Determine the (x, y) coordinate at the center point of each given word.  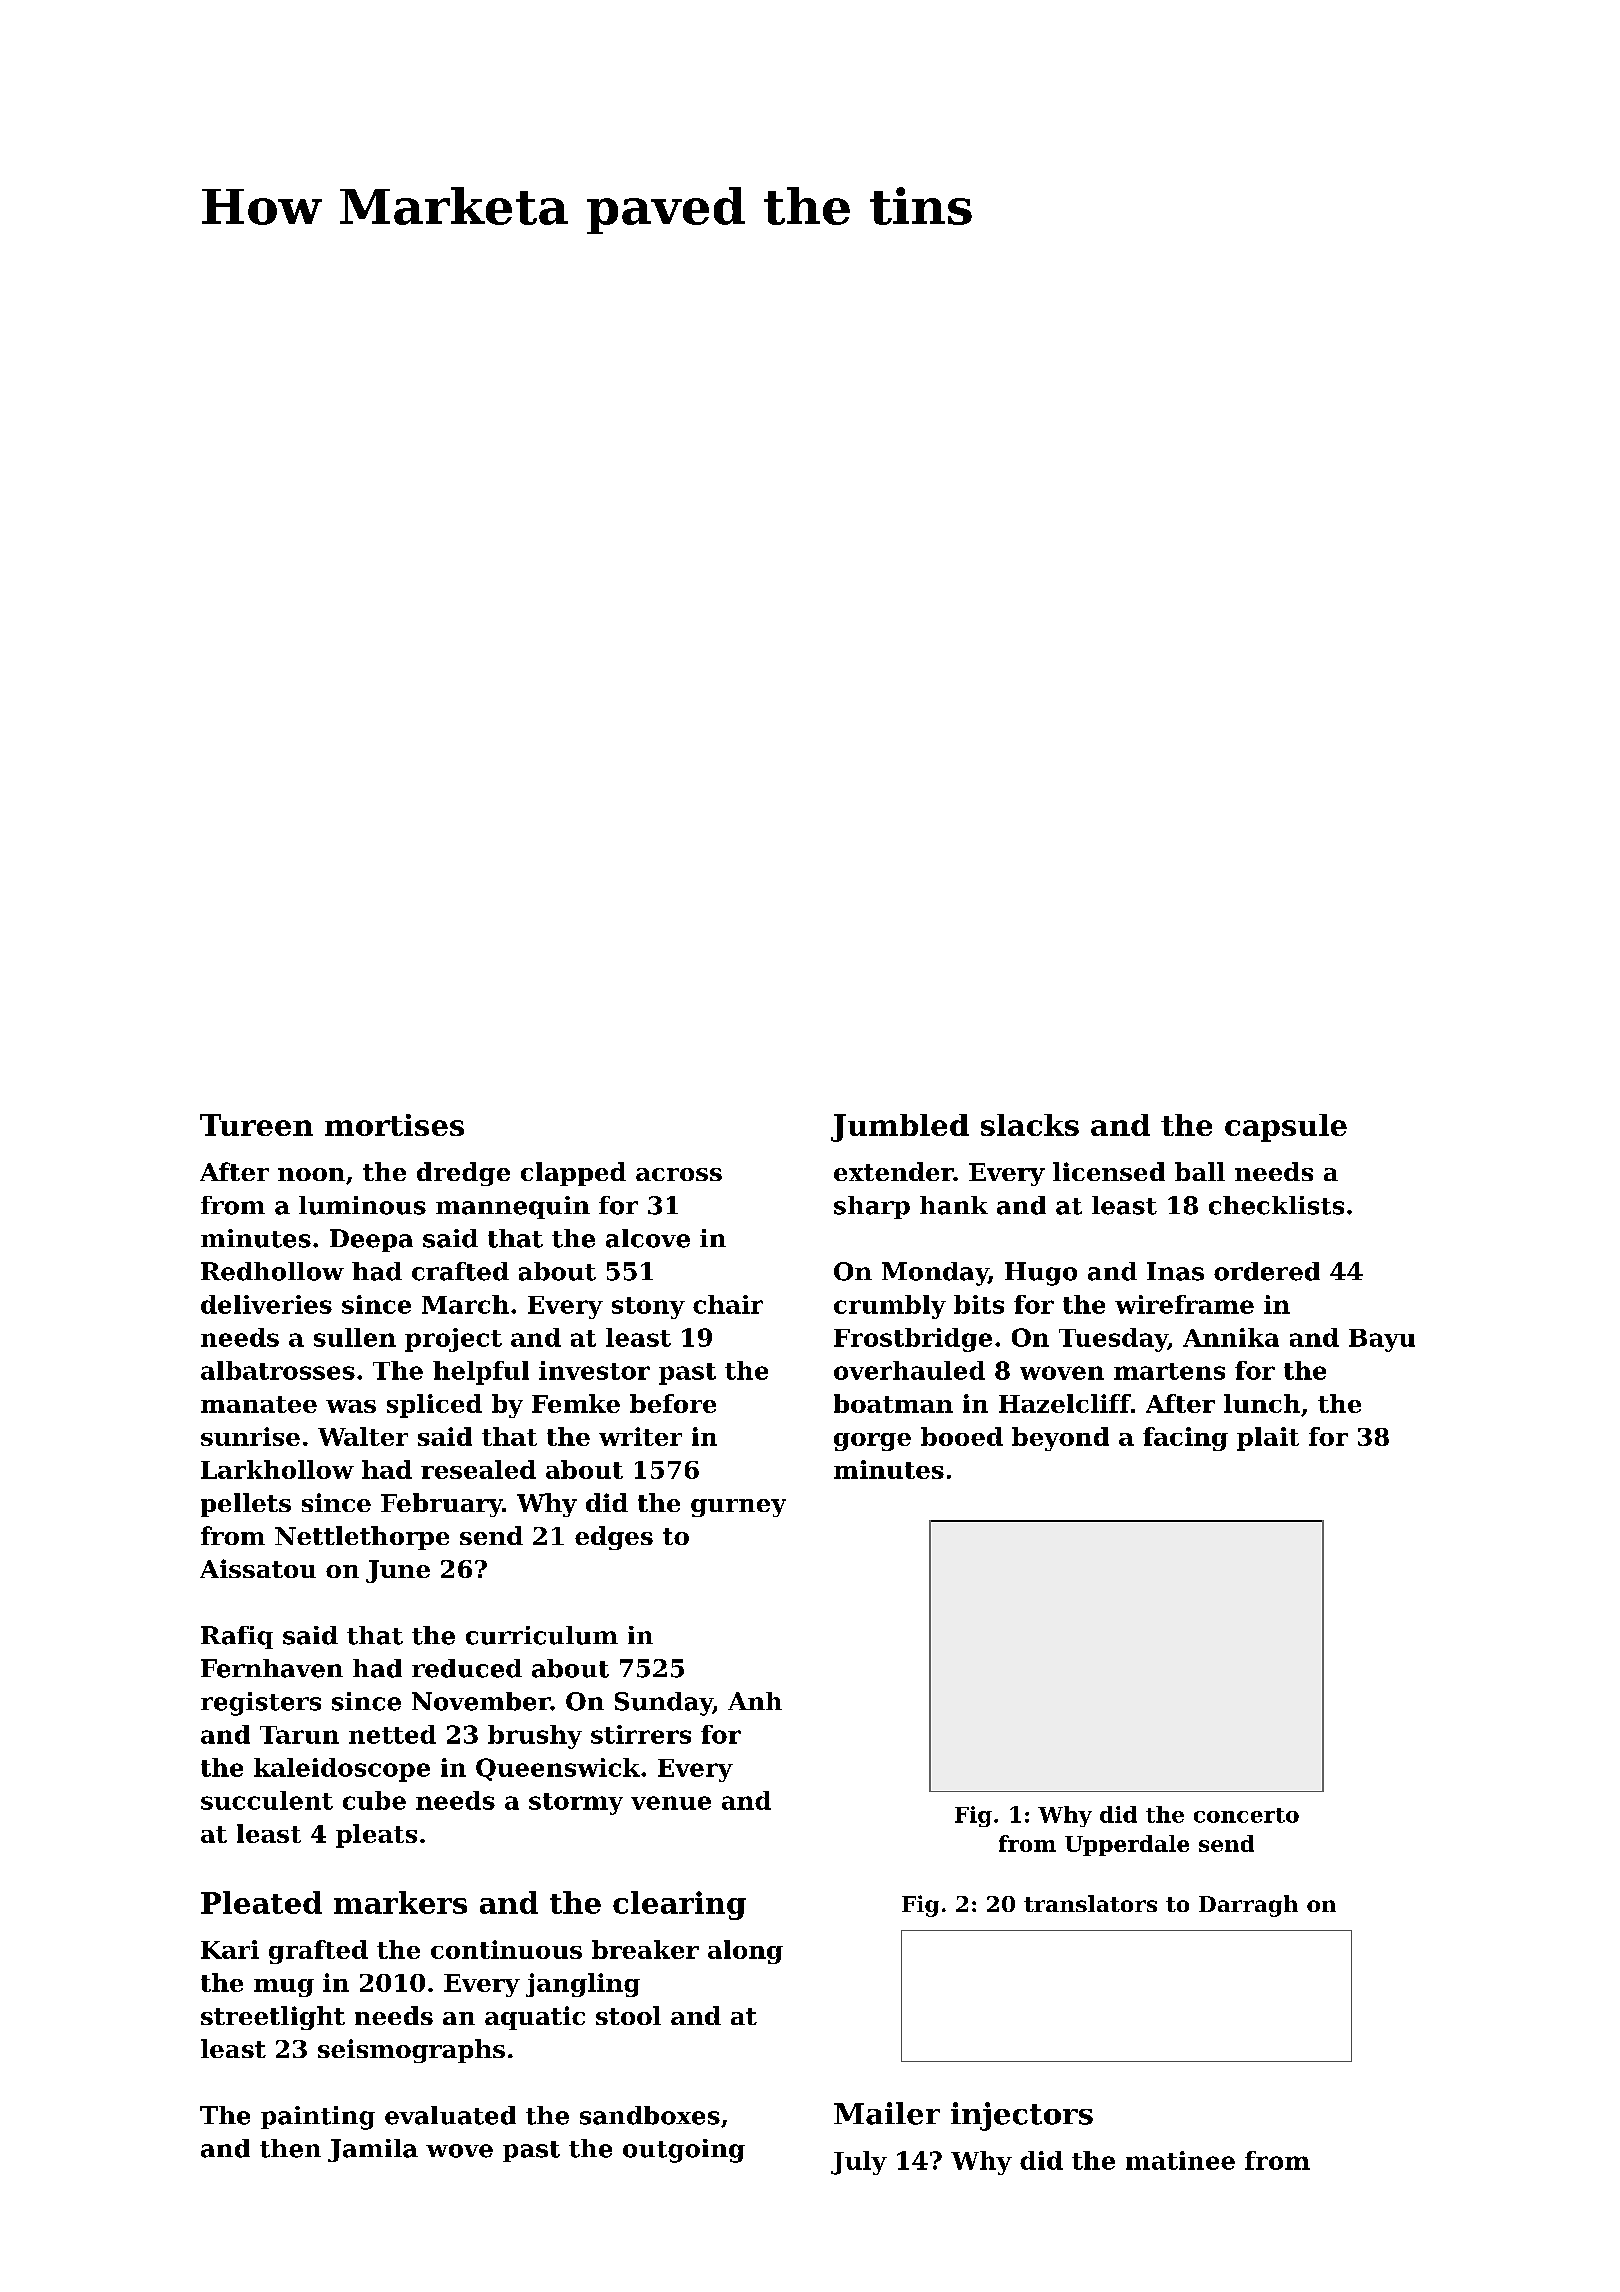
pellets (246, 1505)
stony (648, 1308)
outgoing (684, 2151)
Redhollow (272, 1271)
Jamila (373, 2150)
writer (640, 1436)
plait (1268, 1439)
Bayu (1382, 1340)
